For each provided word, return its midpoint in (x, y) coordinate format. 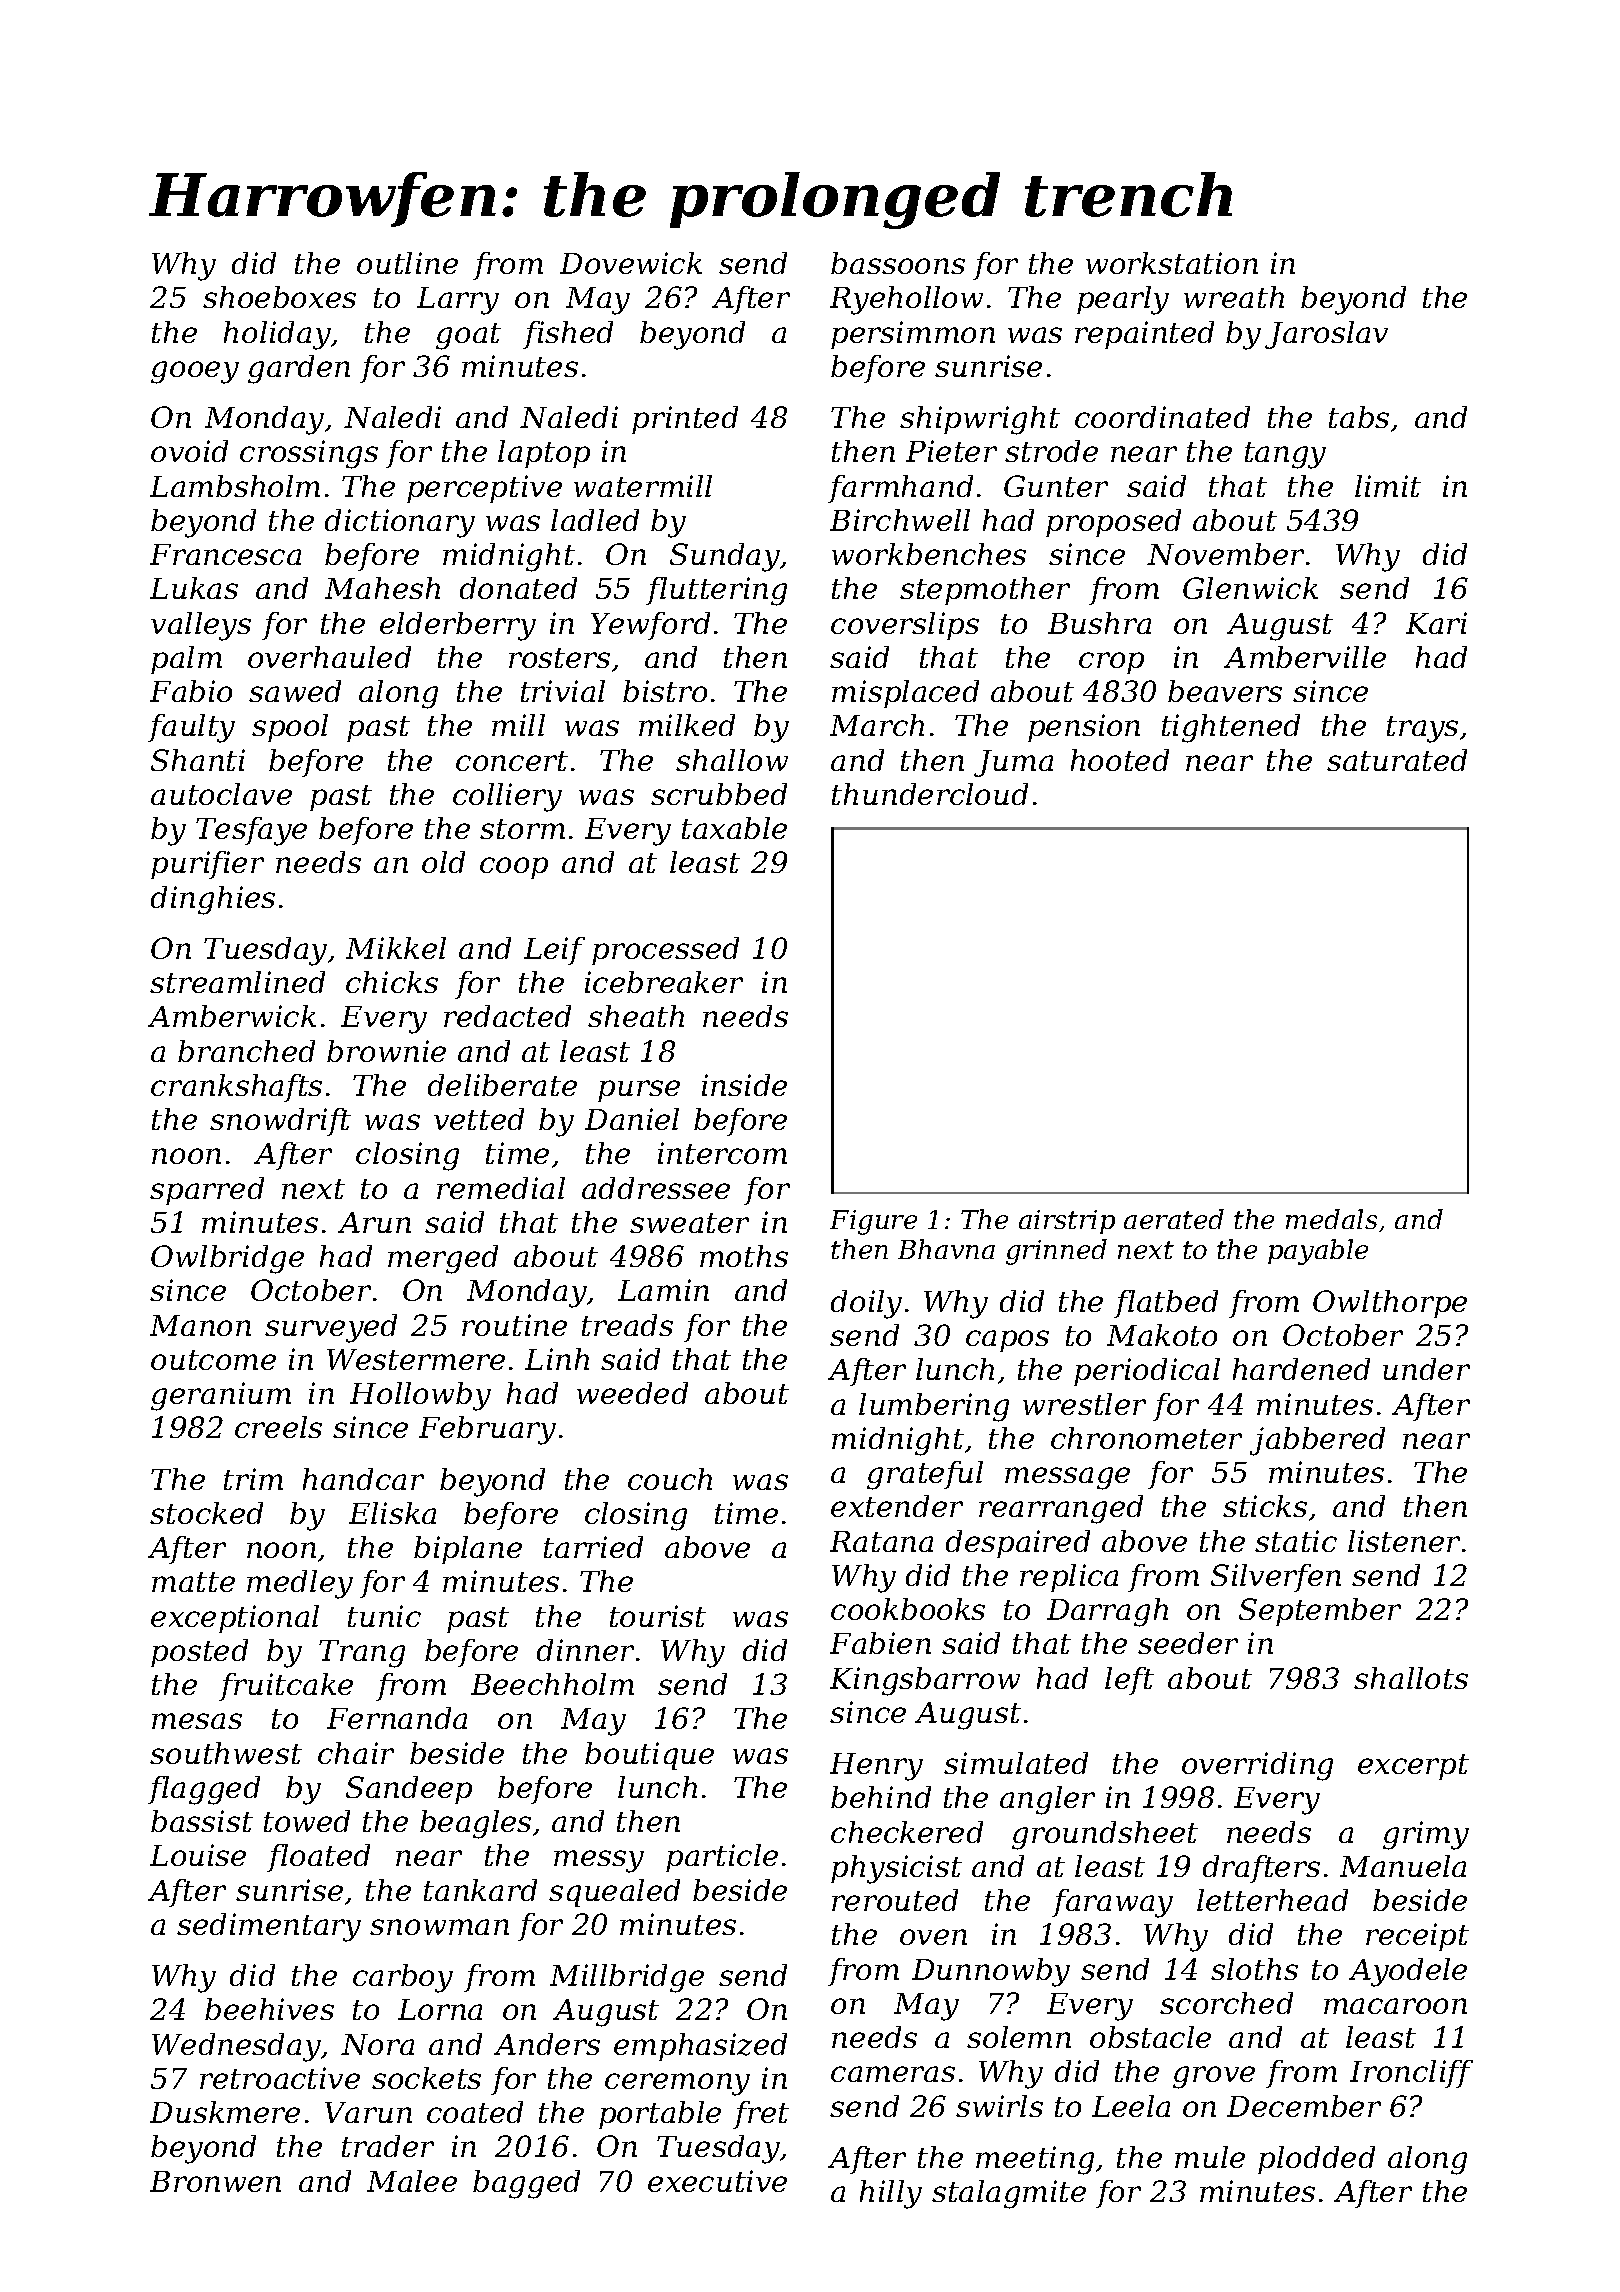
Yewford (650, 626)
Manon (200, 1325)
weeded (632, 1393)
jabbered (1317, 1441)
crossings (309, 454)
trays (1422, 729)
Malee (412, 2181)
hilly (891, 2194)
